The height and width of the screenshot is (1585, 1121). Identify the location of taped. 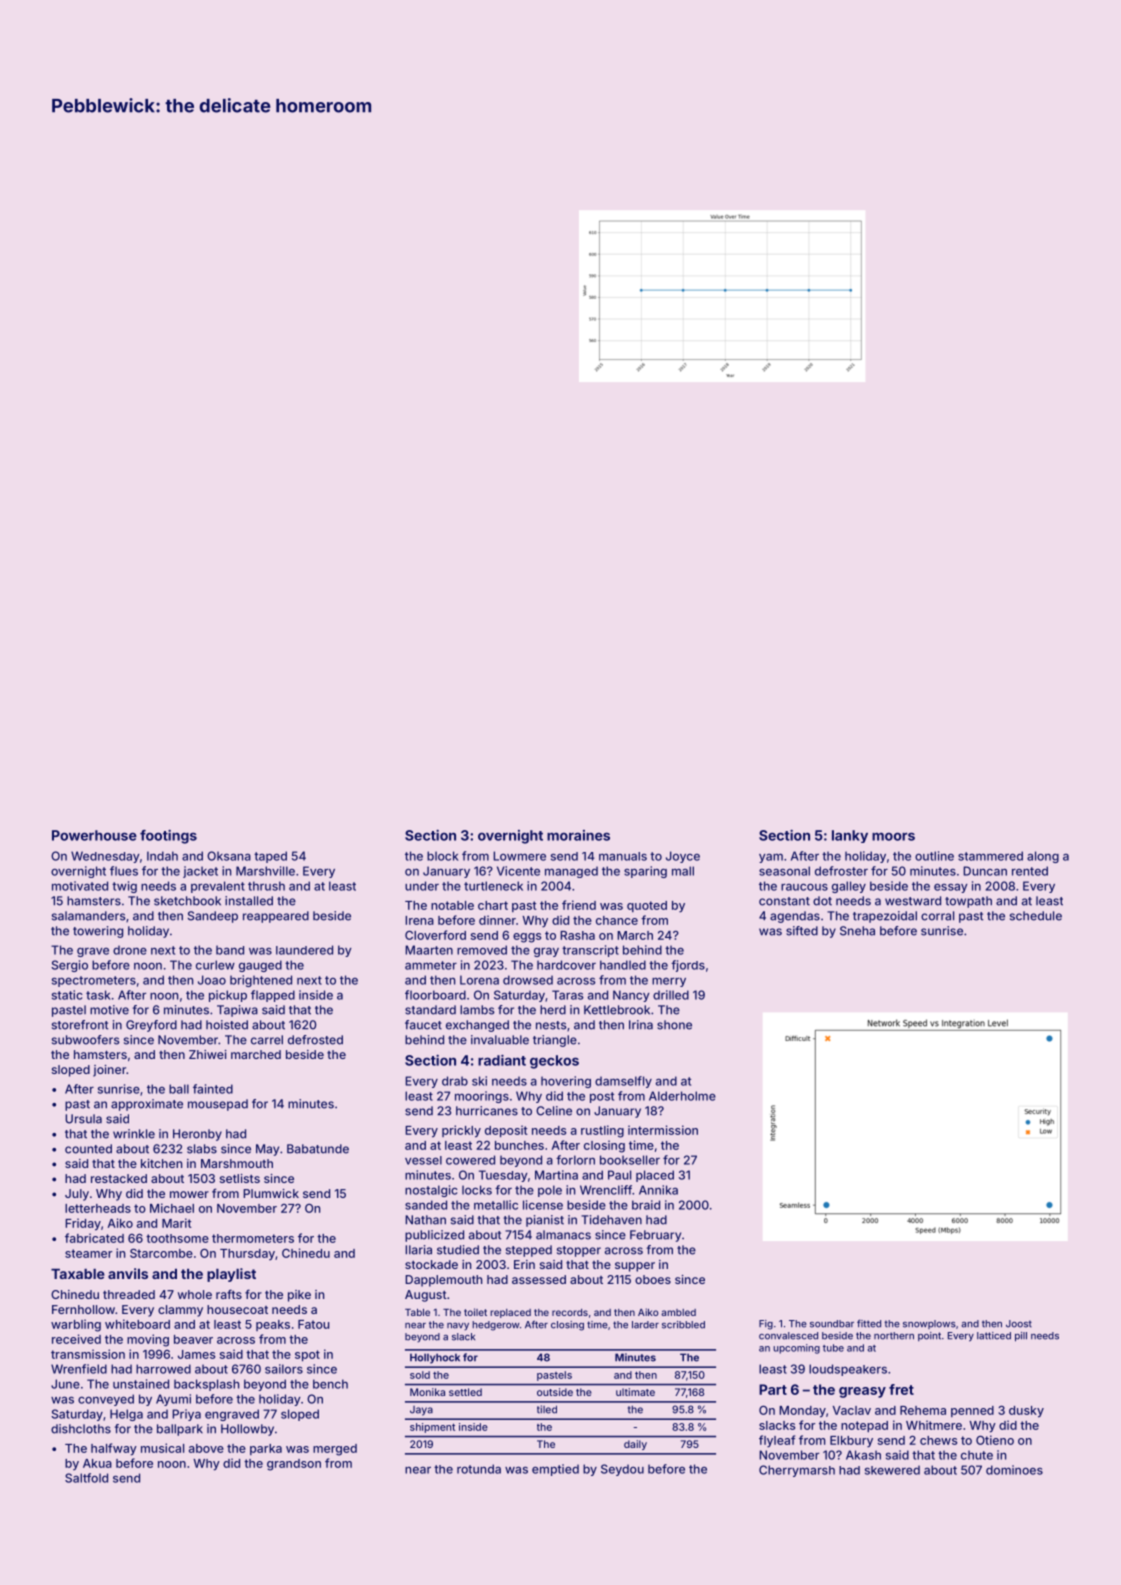
(270, 857).
